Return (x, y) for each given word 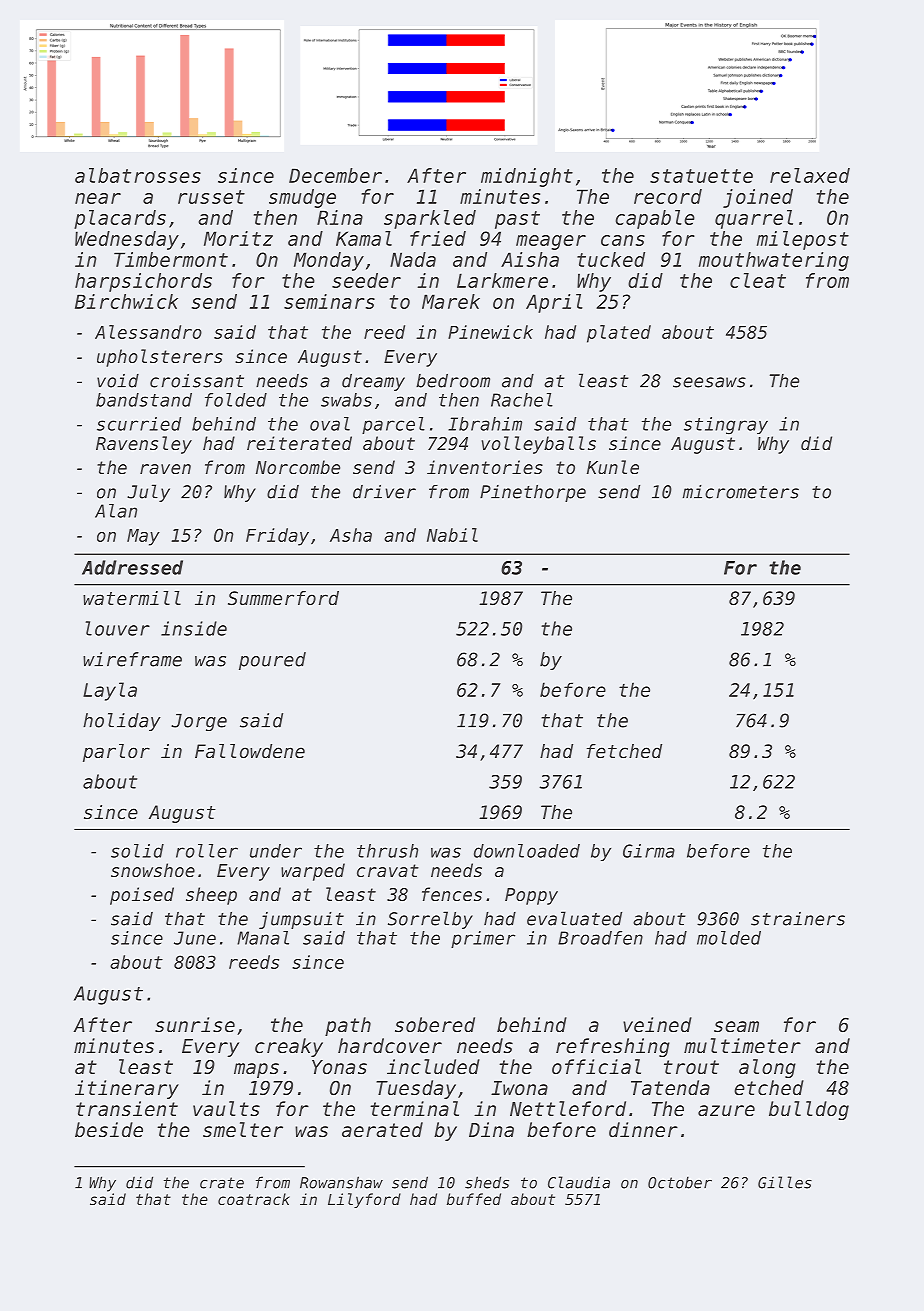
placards (120, 219)
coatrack (254, 1199)
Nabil (452, 535)
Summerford (283, 598)
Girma (649, 851)
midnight (527, 177)
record (668, 196)
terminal (414, 1108)
